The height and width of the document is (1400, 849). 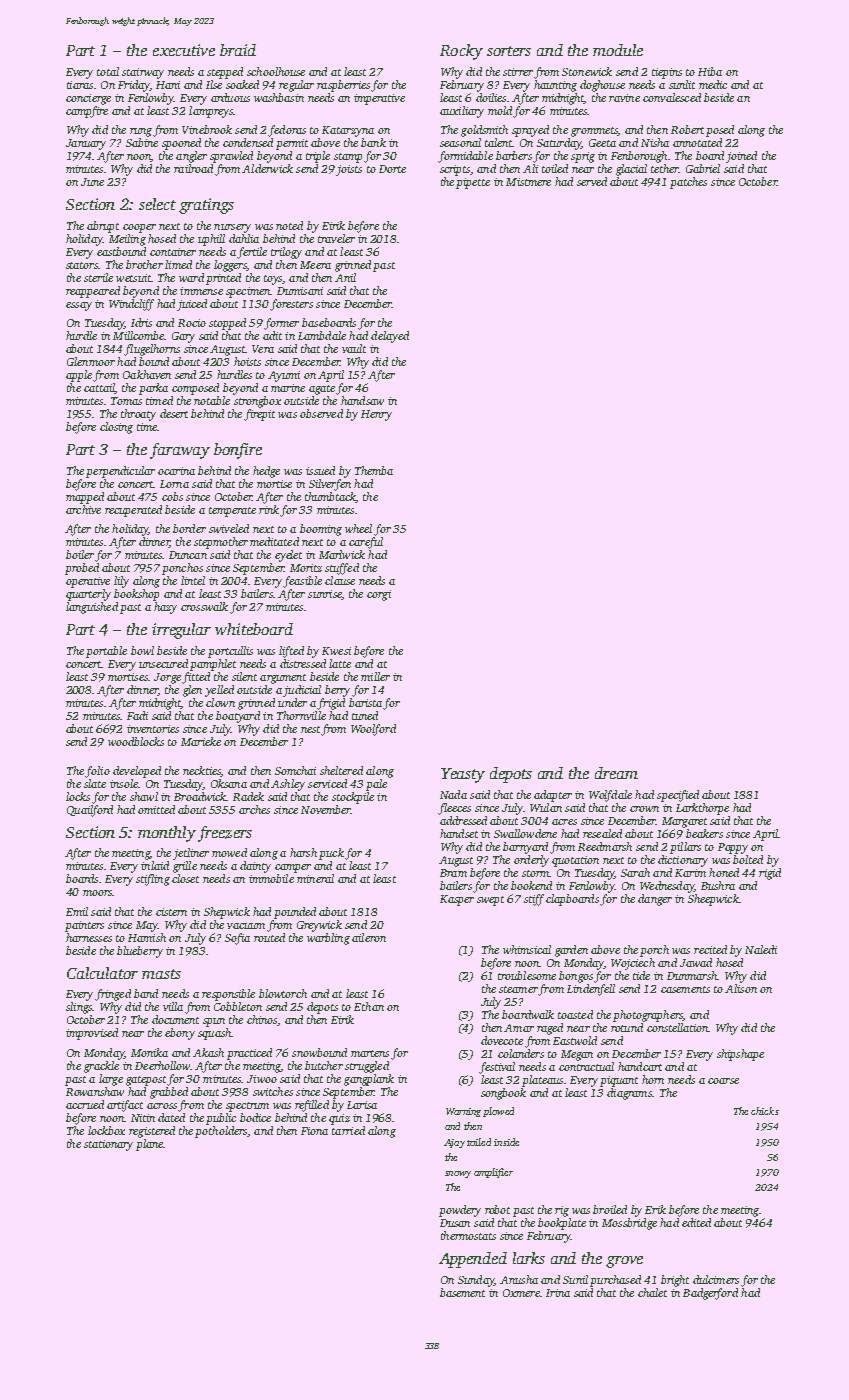 I want to click on patches, so click(x=688, y=183).
